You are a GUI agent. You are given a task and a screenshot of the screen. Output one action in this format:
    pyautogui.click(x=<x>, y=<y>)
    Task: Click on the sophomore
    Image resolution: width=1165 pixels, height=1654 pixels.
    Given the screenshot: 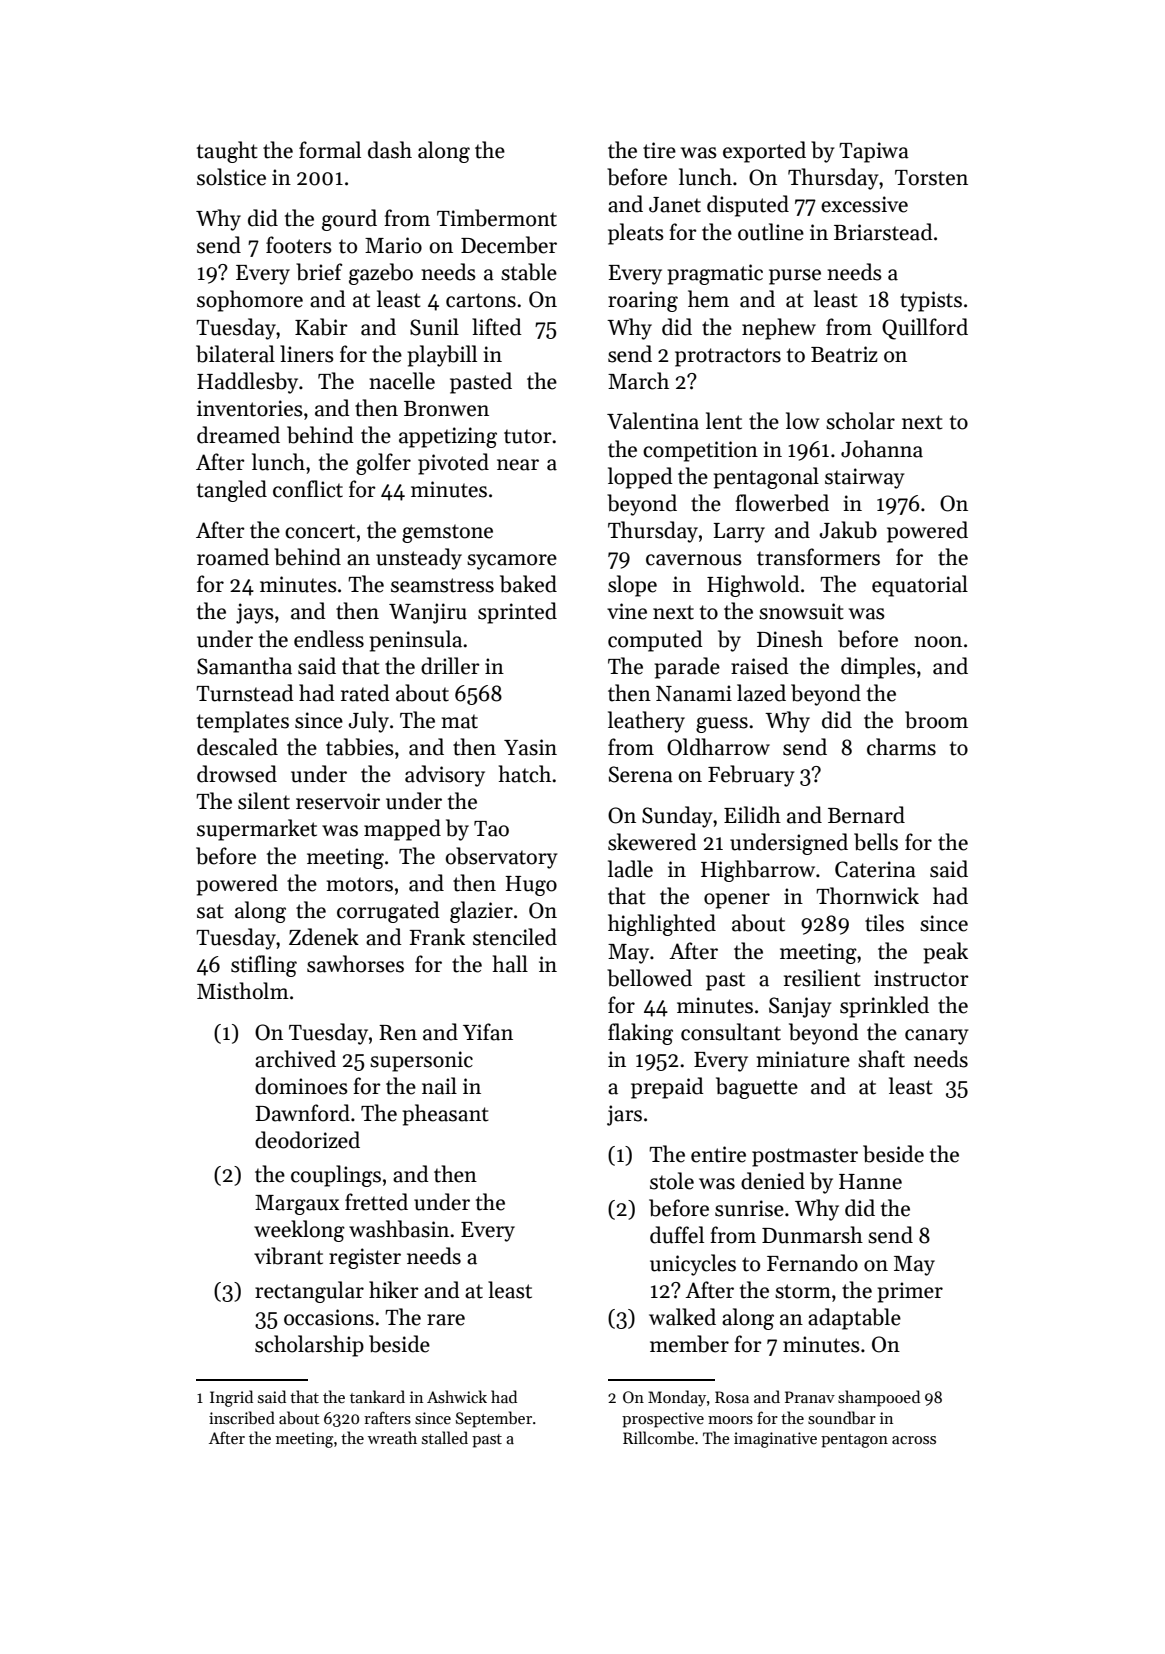 What is the action you would take?
    pyautogui.click(x=250, y=301)
